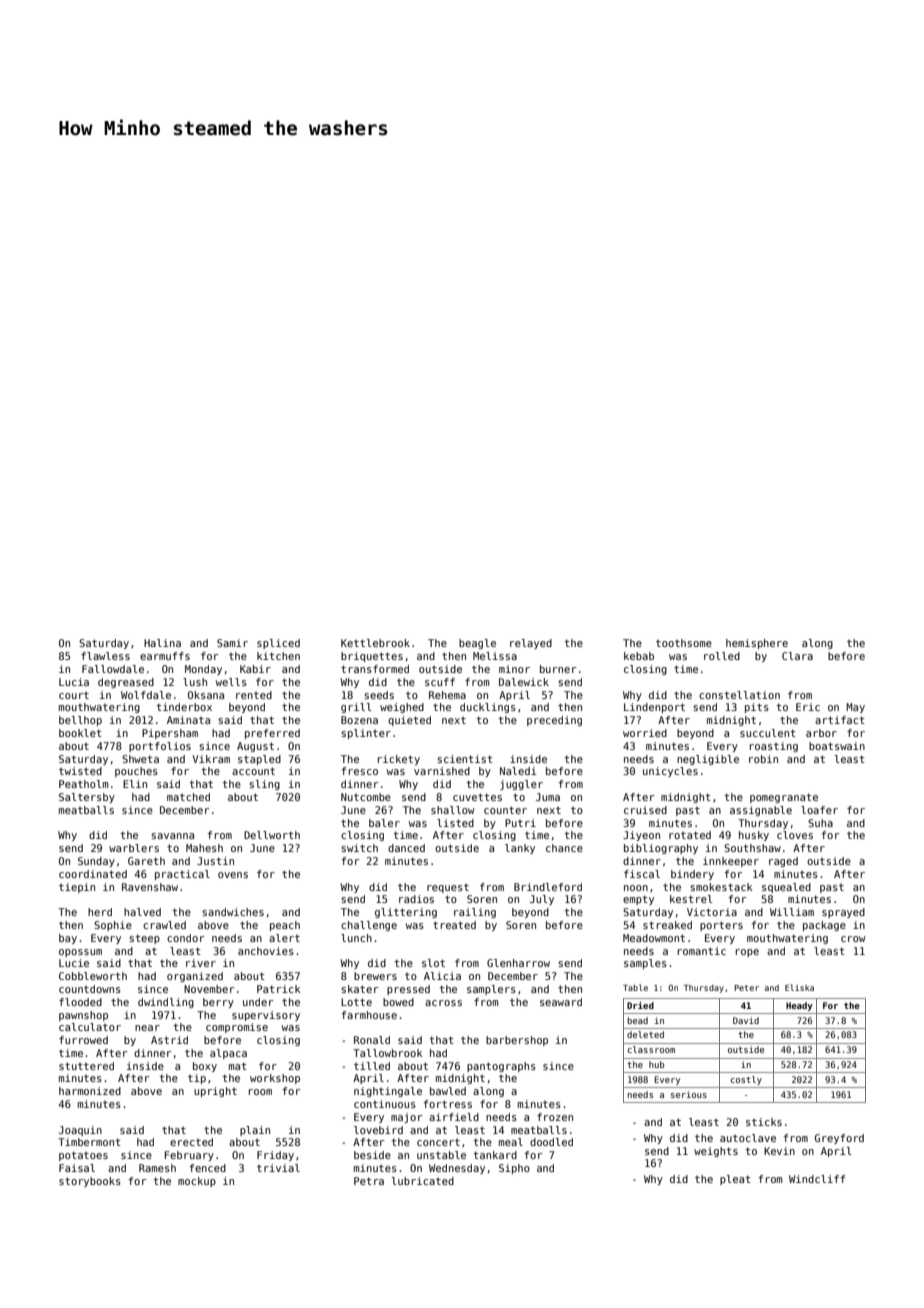 The image size is (924, 1308). Describe the element at coordinates (136, 772) in the image. I see `pouches` at that location.
